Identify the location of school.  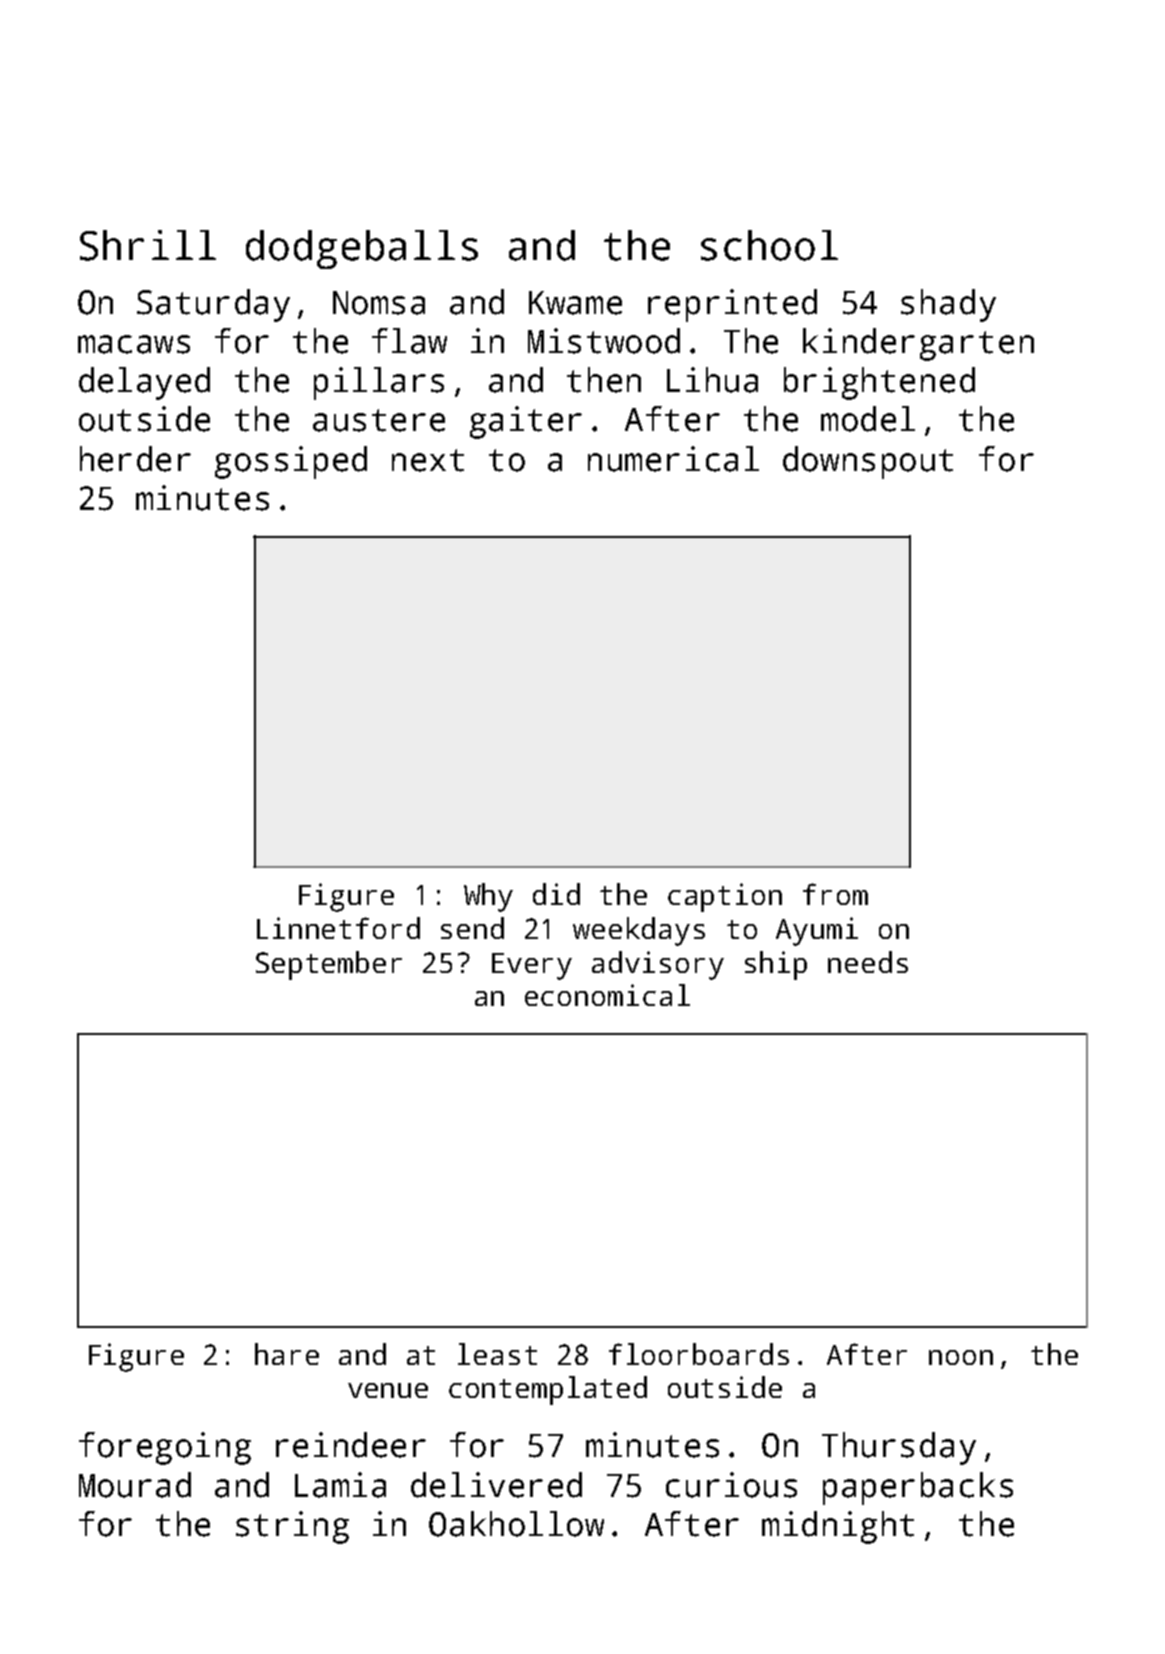
(769, 245).
